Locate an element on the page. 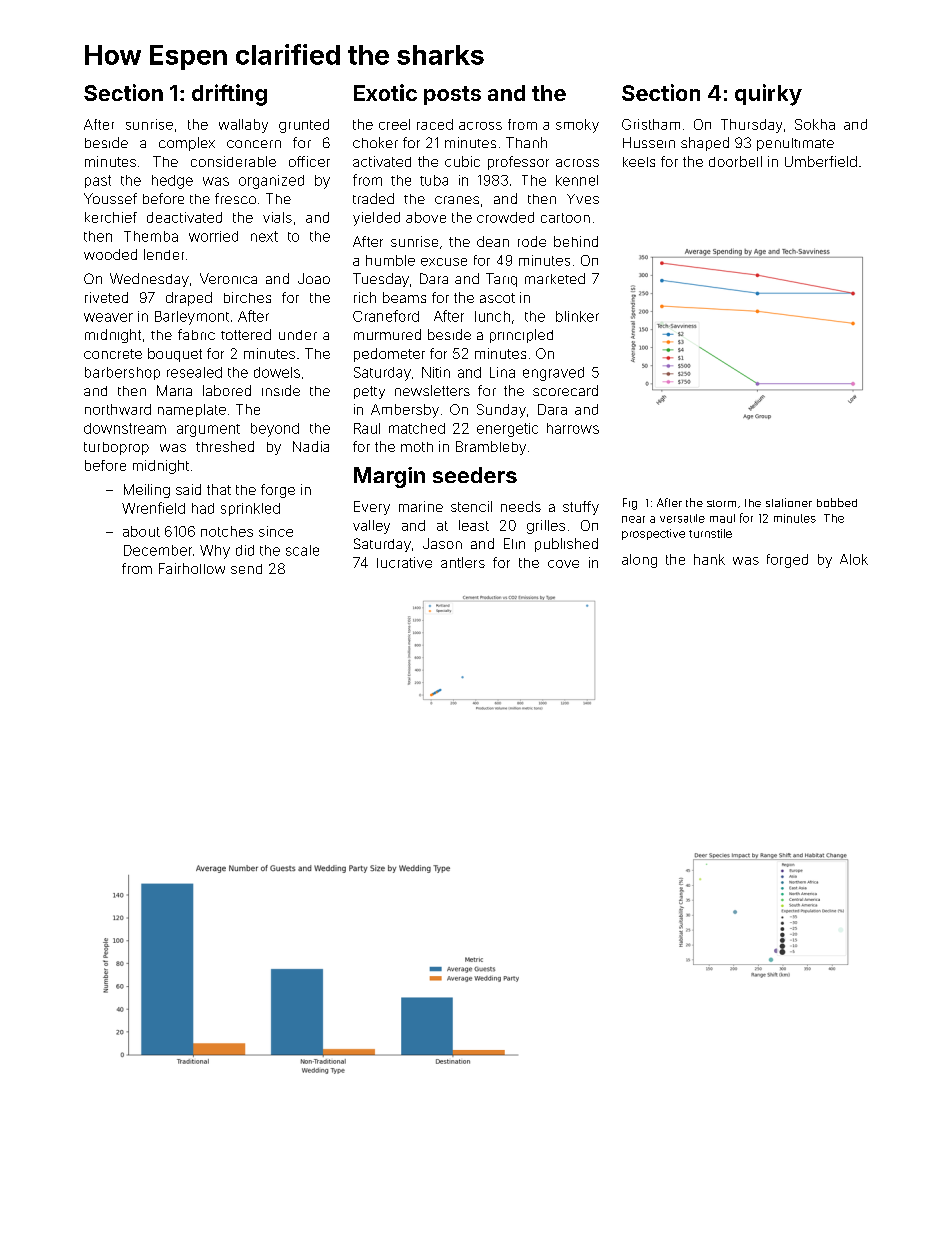  behind is located at coordinates (576, 241).
